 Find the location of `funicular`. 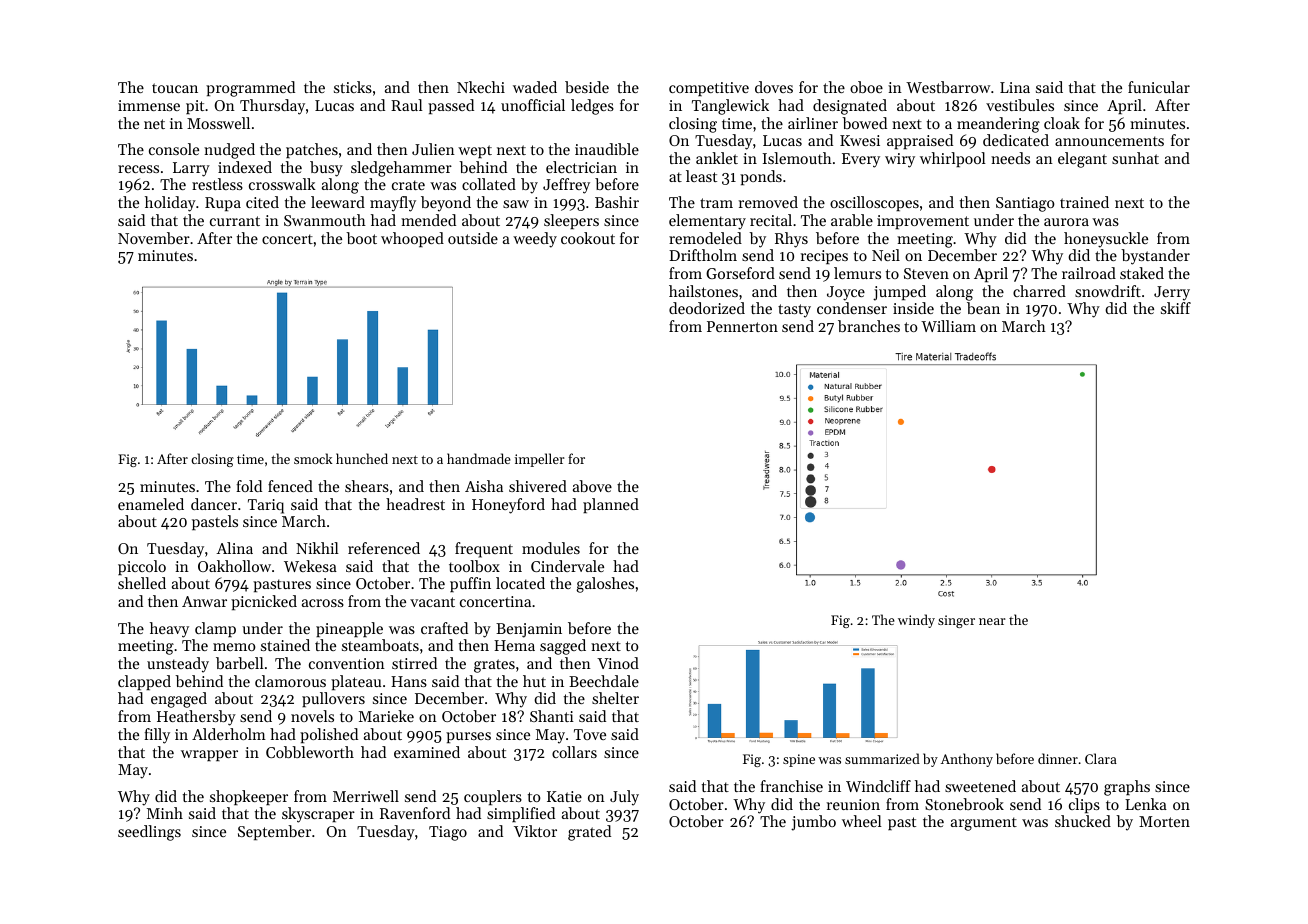

funicular is located at coordinates (1159, 87).
